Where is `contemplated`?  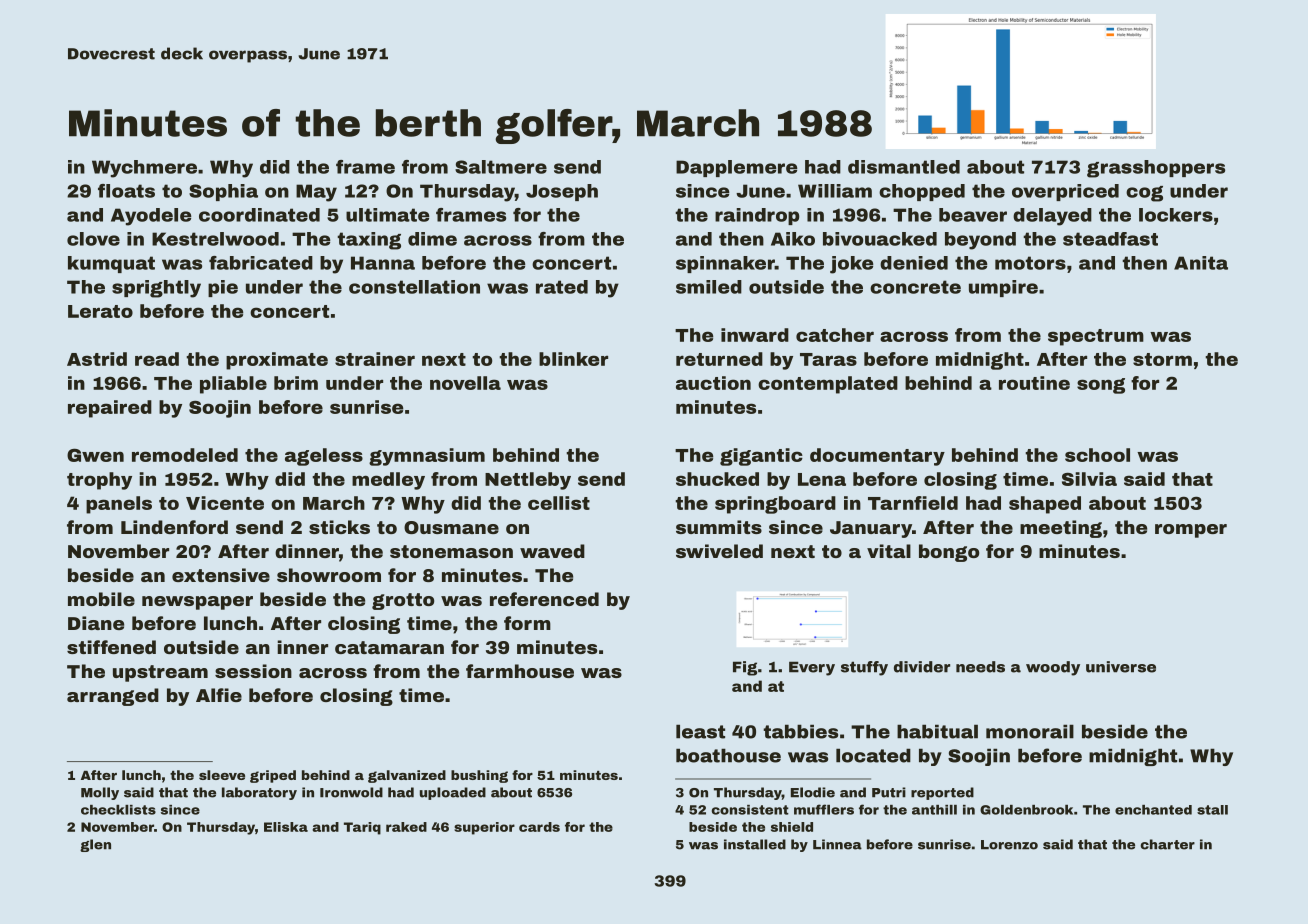 contemplated is located at coordinates (828, 385).
